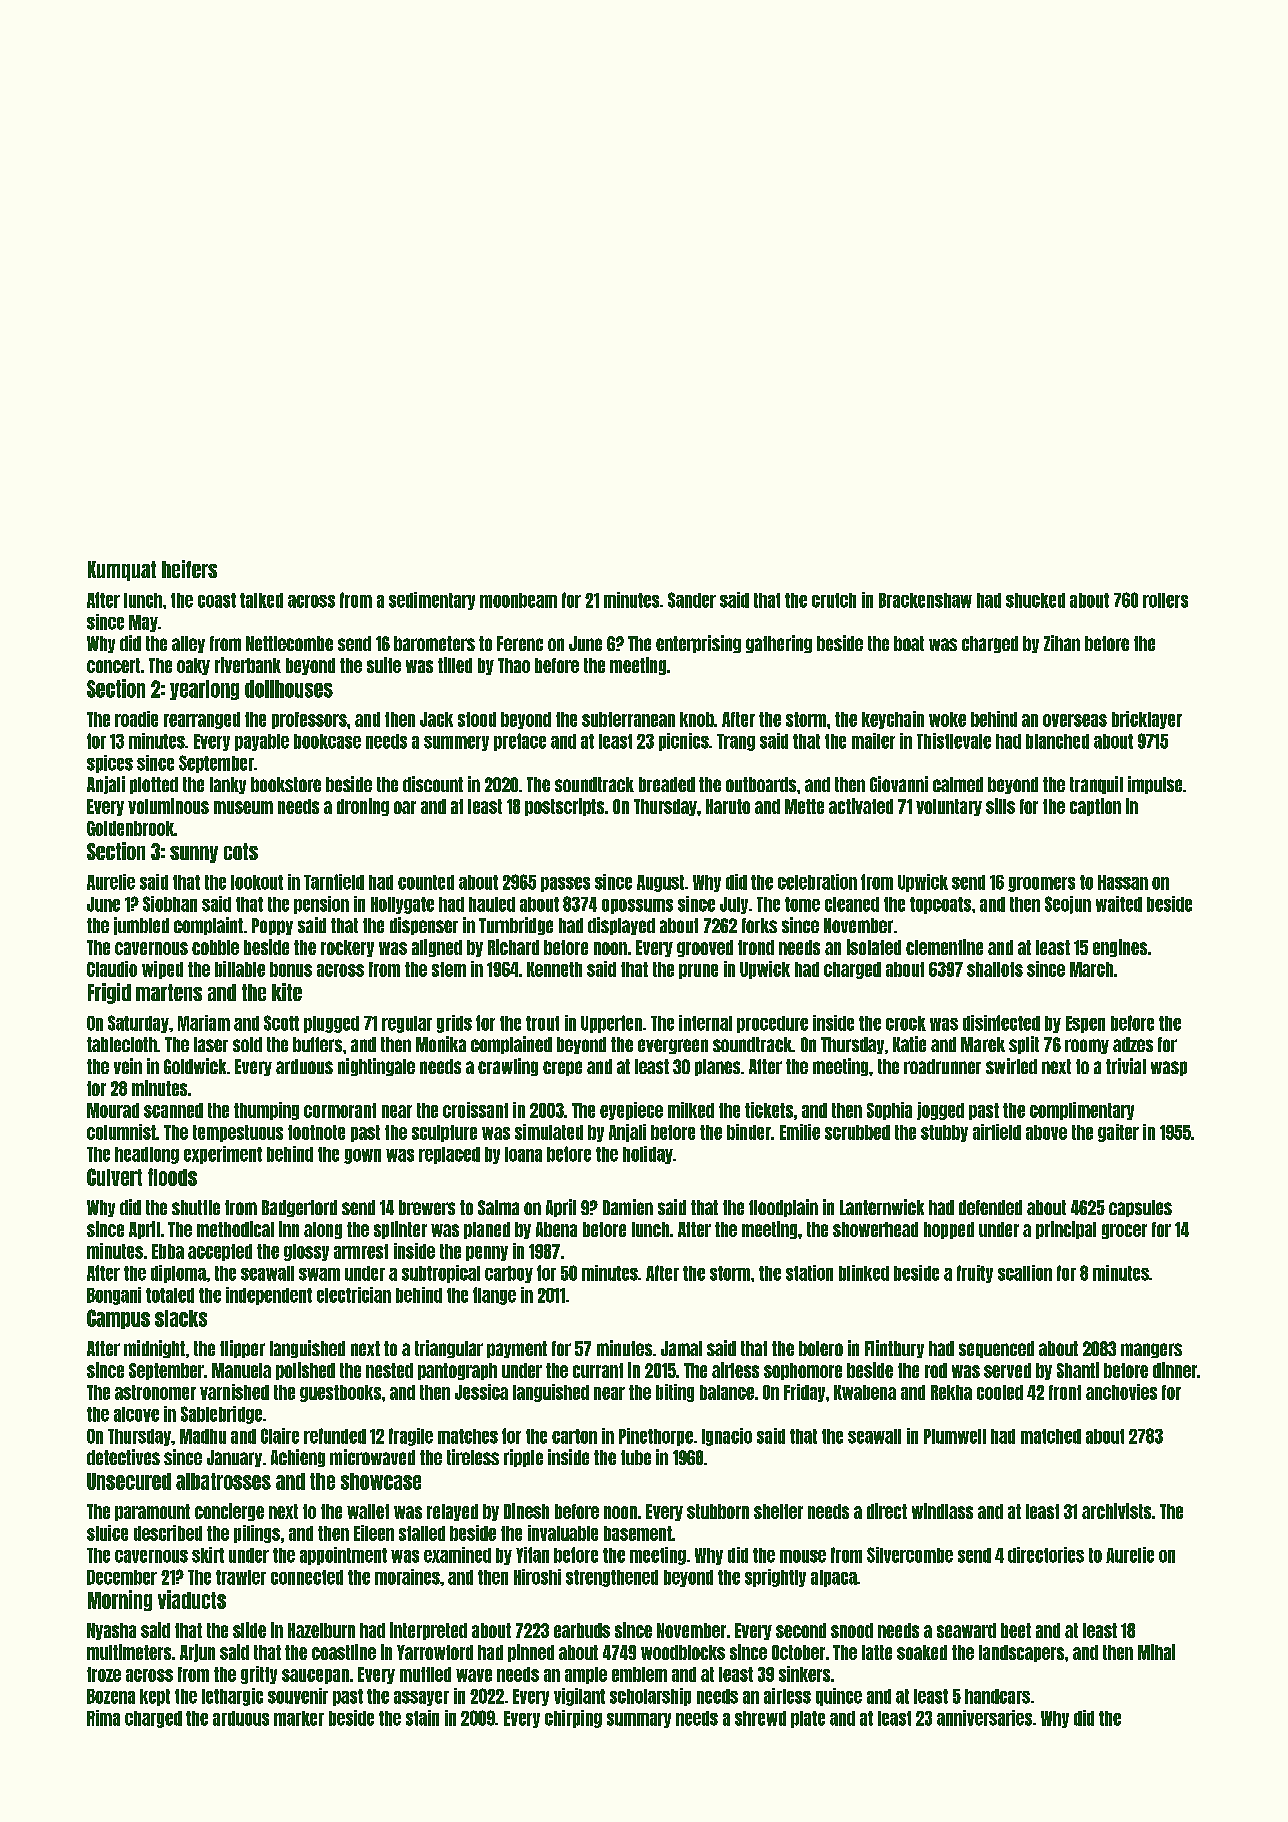 This image has width=1288, height=1822. Describe the element at coordinates (1046, 1132) in the image. I see `above` at that location.
